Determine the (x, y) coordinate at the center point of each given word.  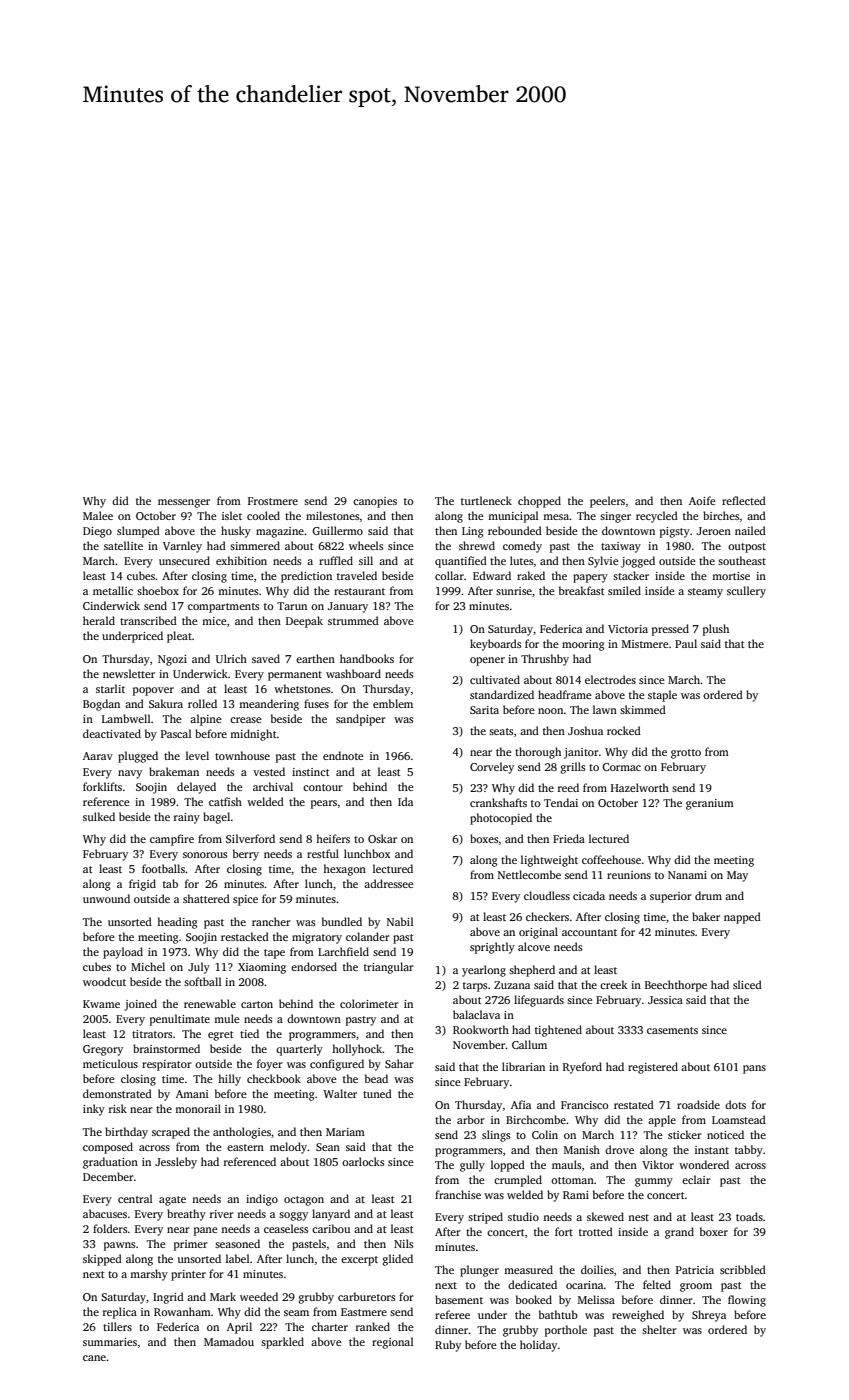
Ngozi (172, 660)
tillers (117, 1326)
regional (393, 1343)
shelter (659, 1329)
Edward (492, 575)
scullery (746, 592)
